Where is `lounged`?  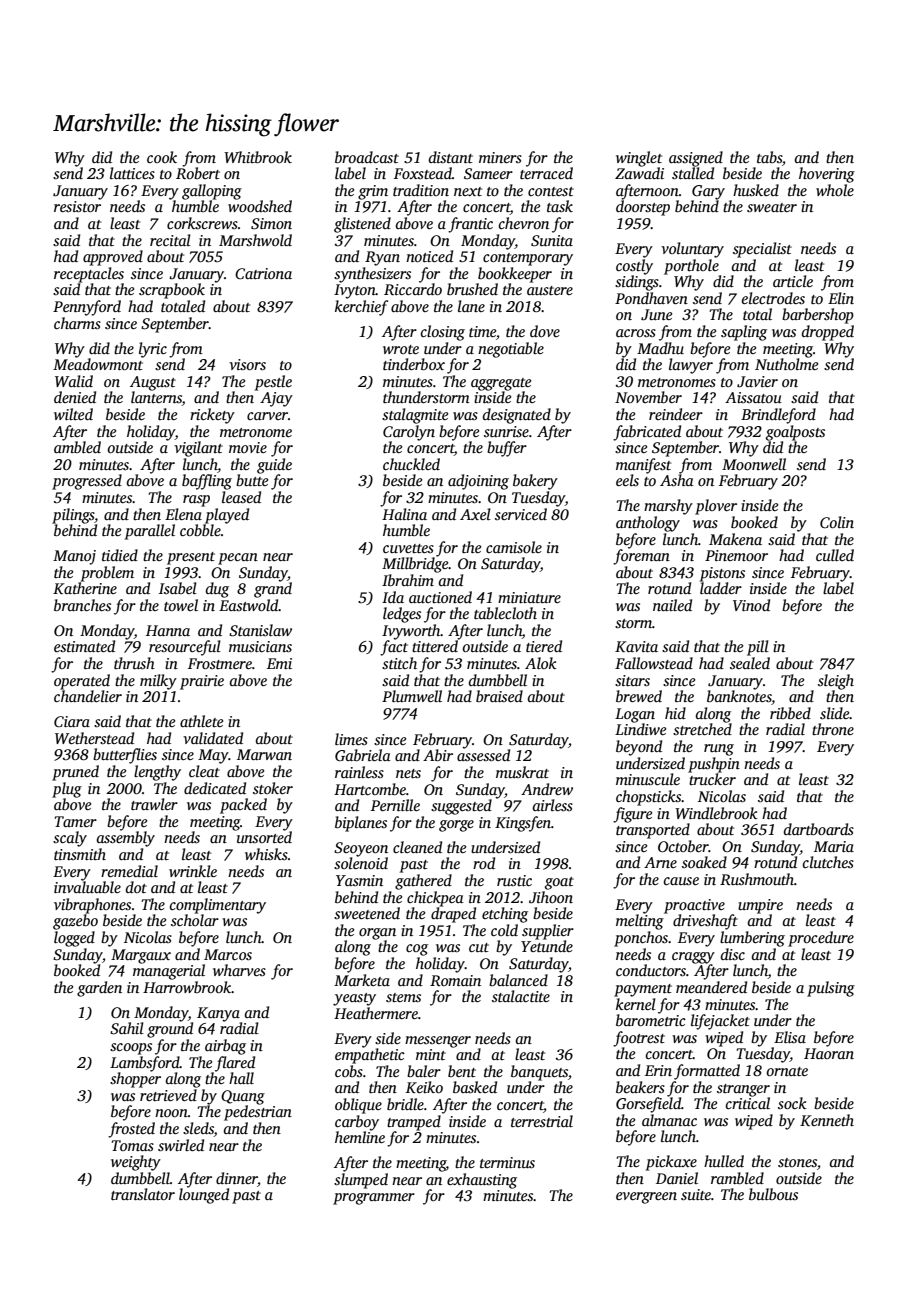
lounged is located at coordinates (204, 1196).
